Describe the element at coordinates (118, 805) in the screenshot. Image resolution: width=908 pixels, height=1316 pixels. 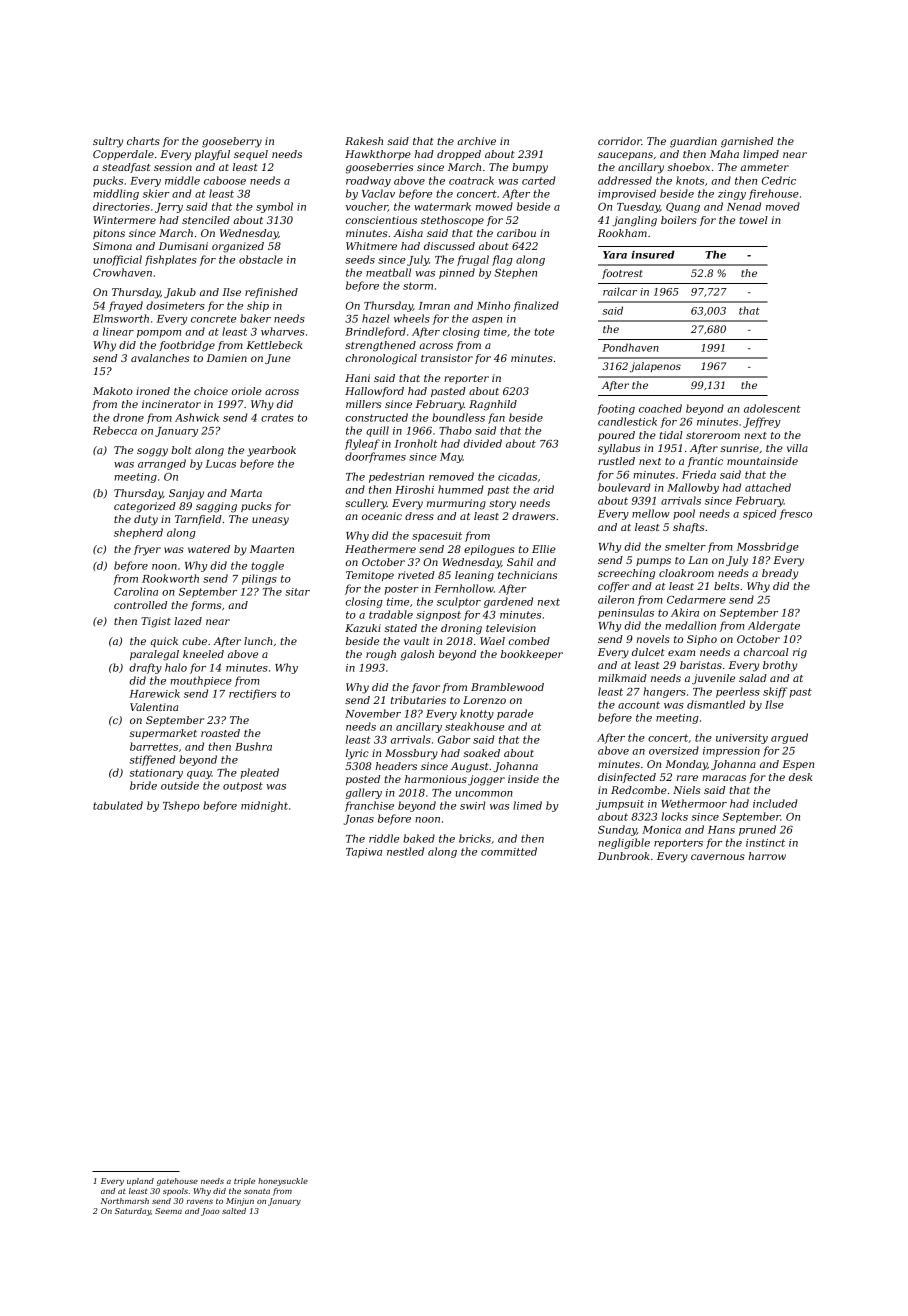
I see `tabulated` at that location.
